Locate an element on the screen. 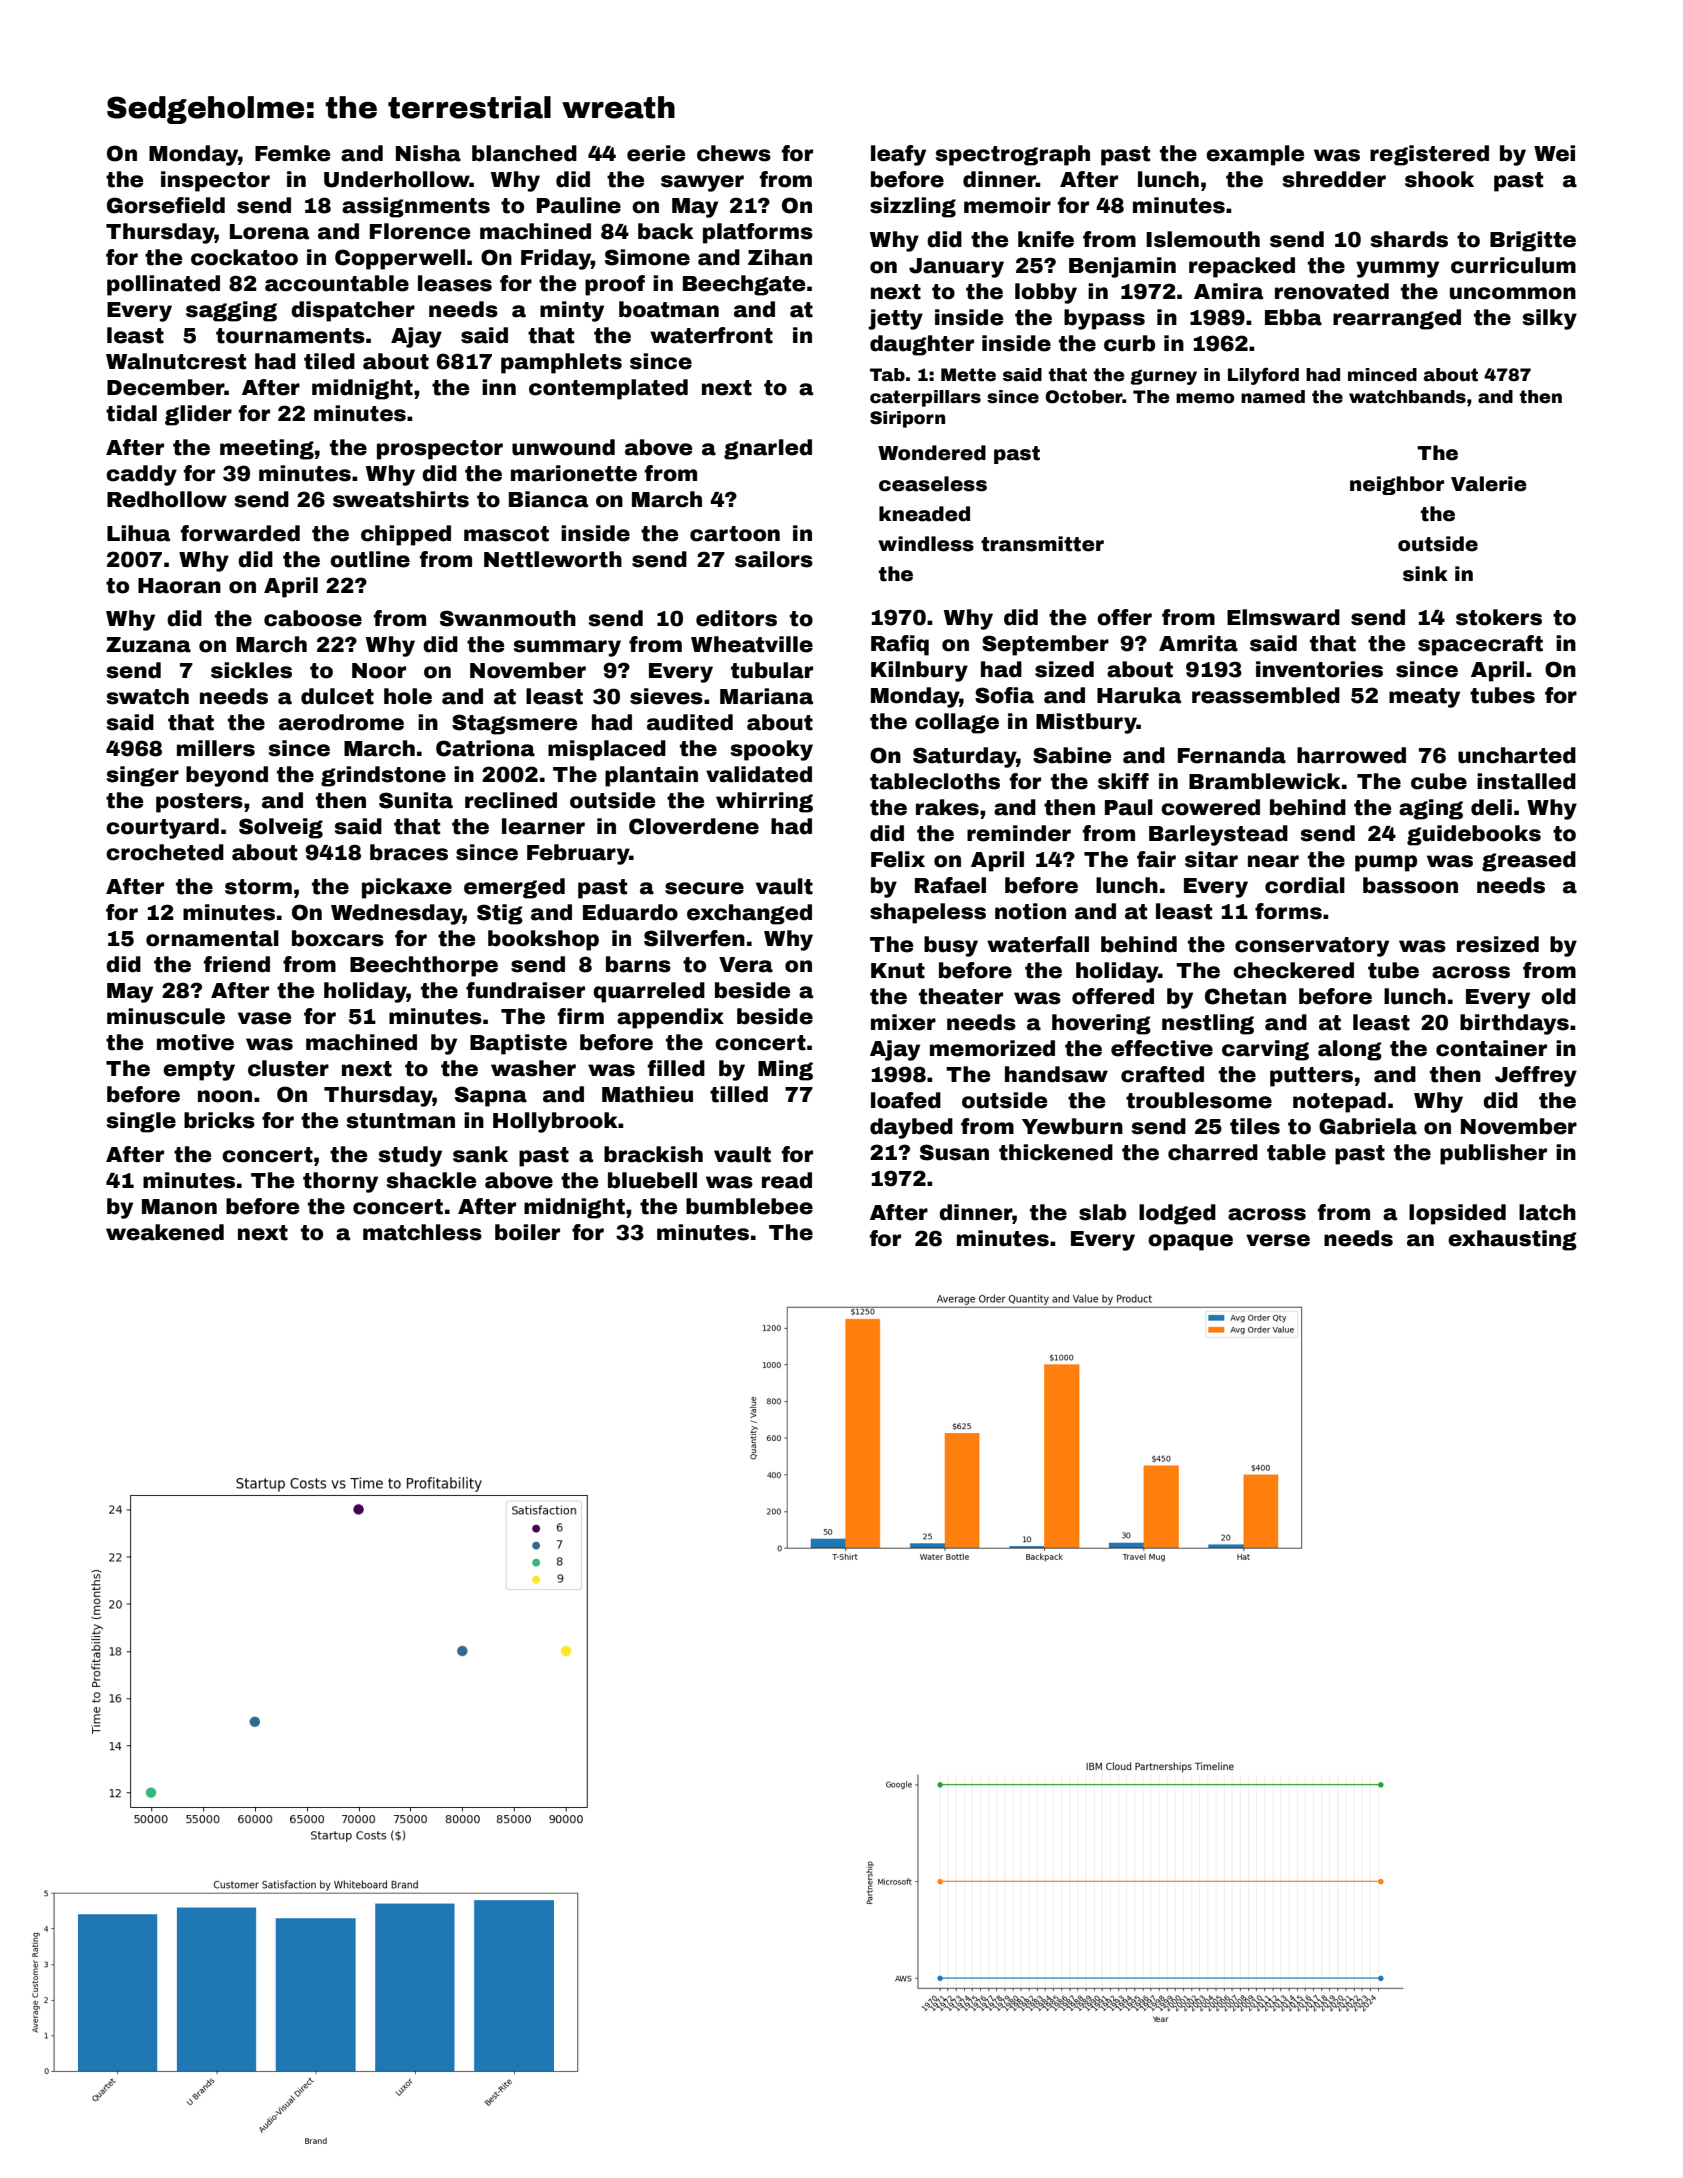 Image resolution: width=1683 pixels, height=2178 pixels. sizzling is located at coordinates (913, 207).
